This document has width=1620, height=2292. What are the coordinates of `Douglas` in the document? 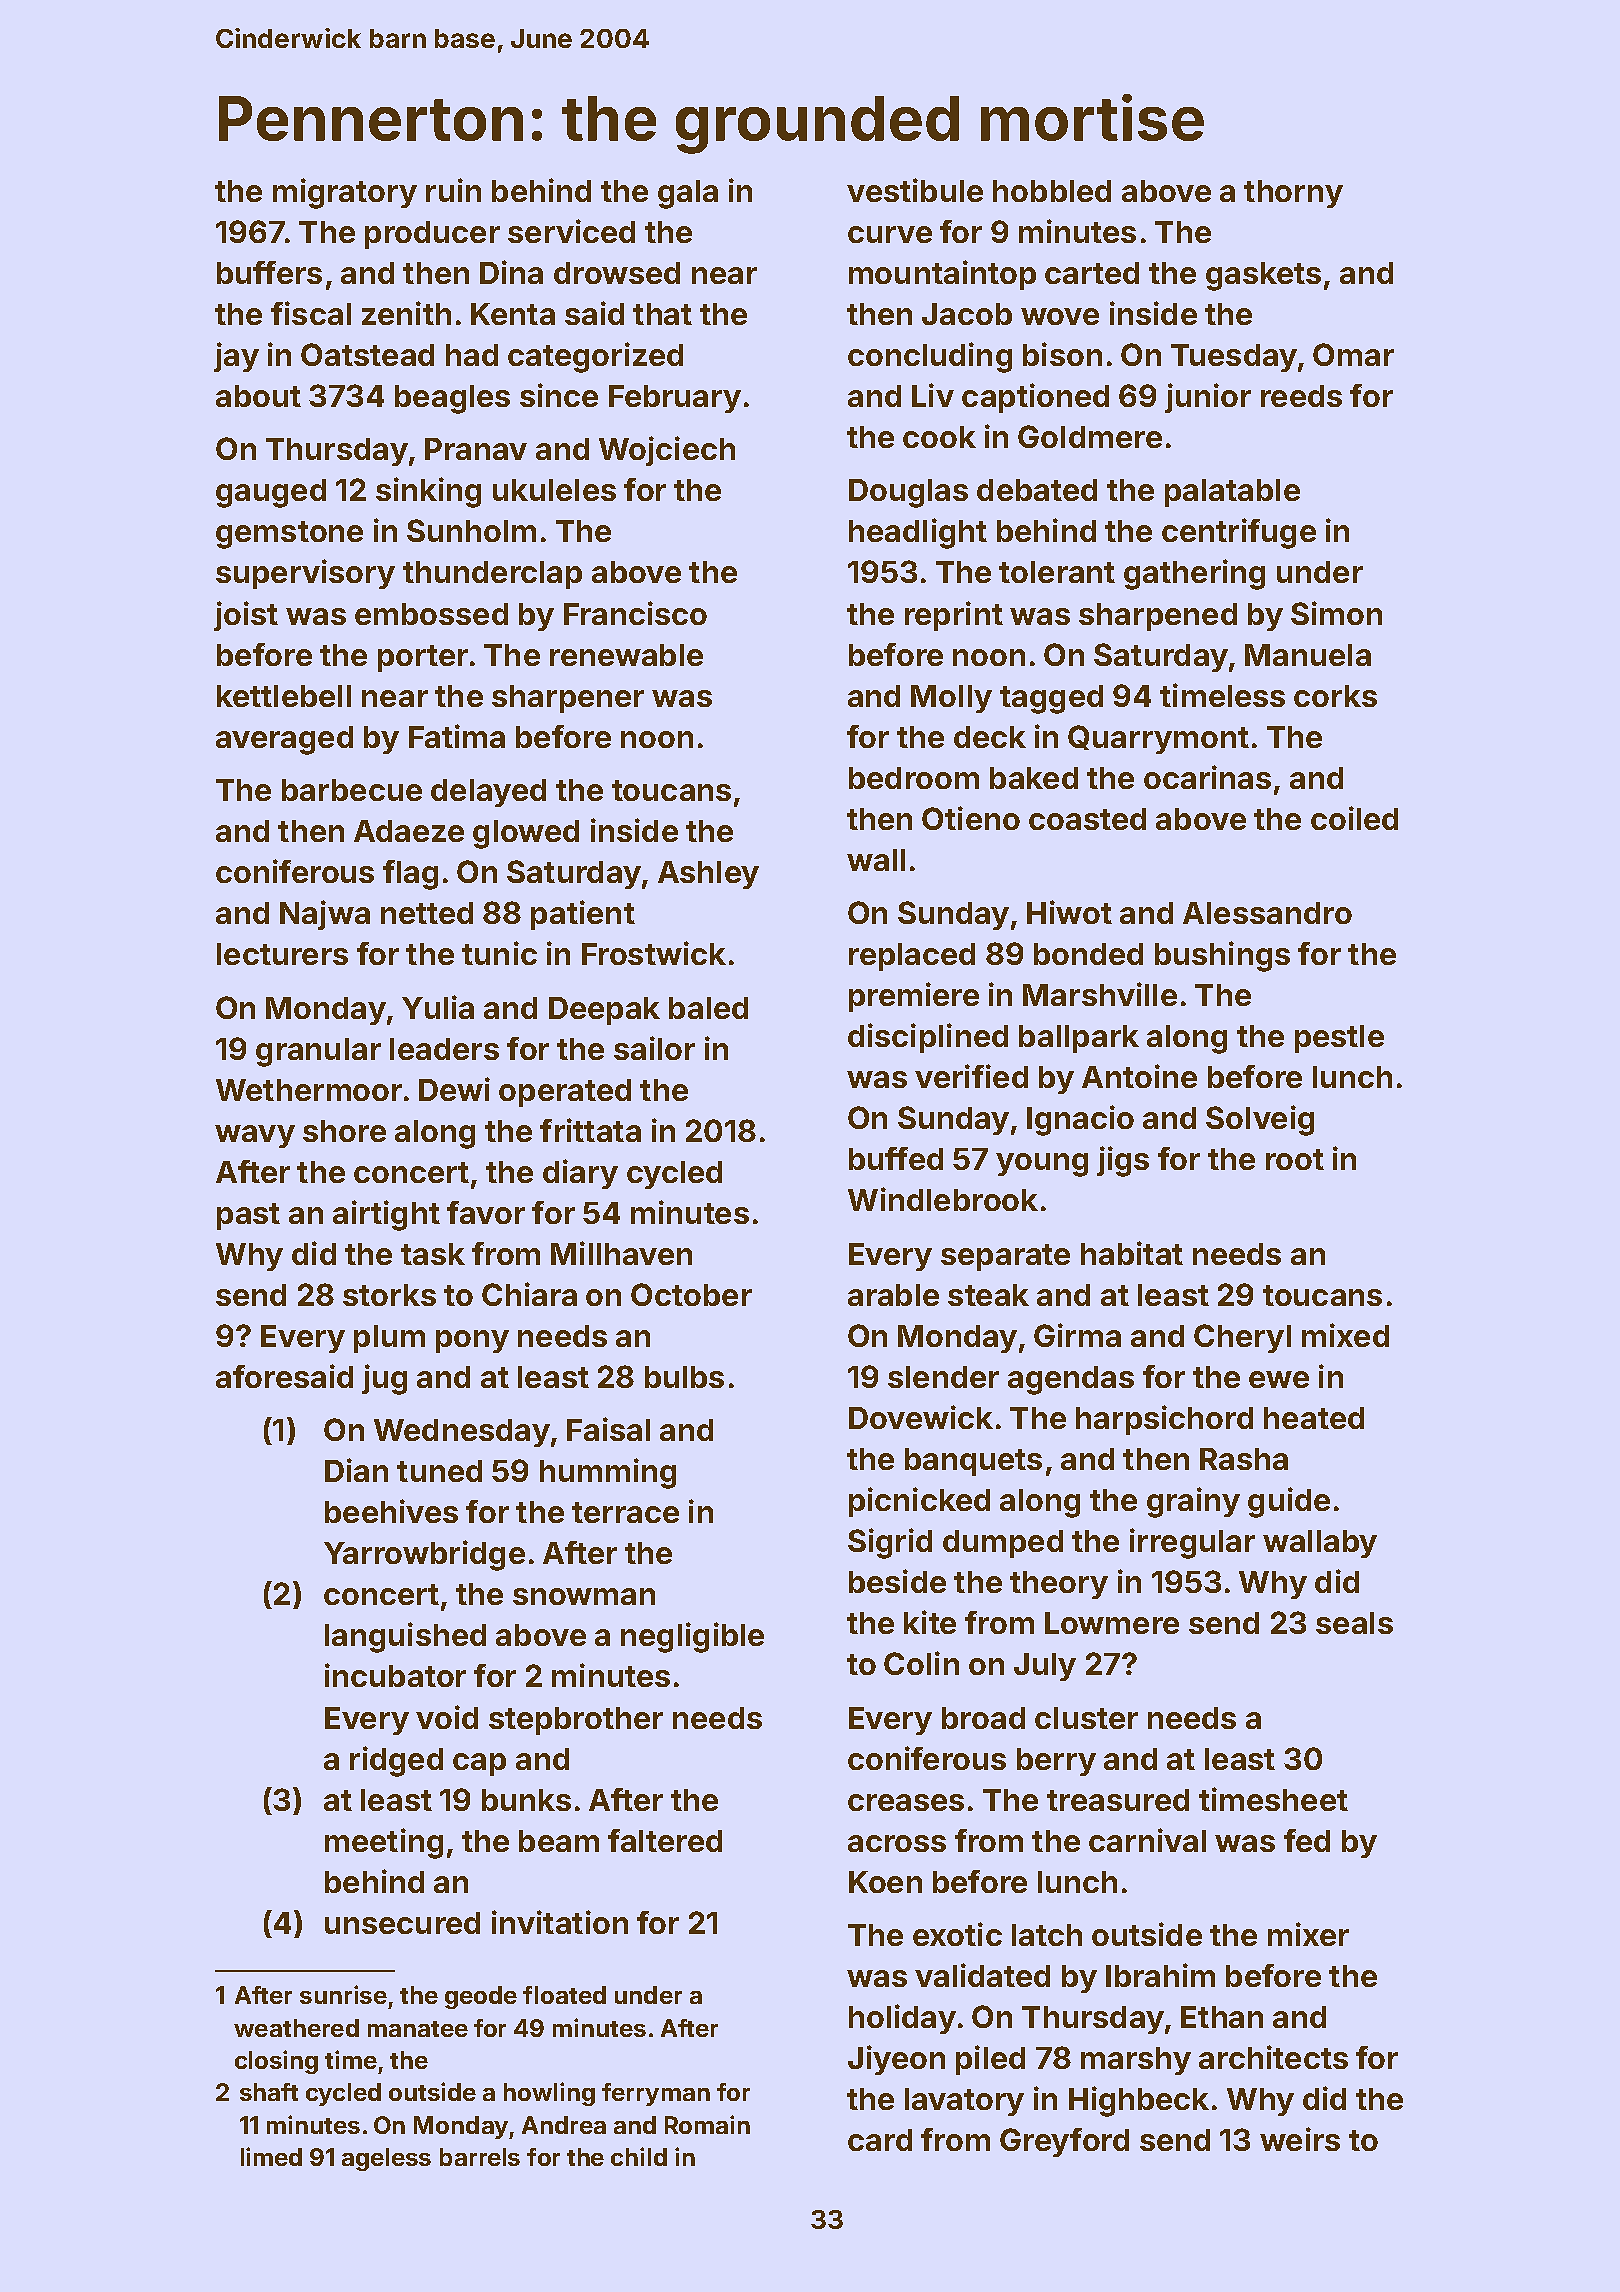 It's located at (908, 493).
